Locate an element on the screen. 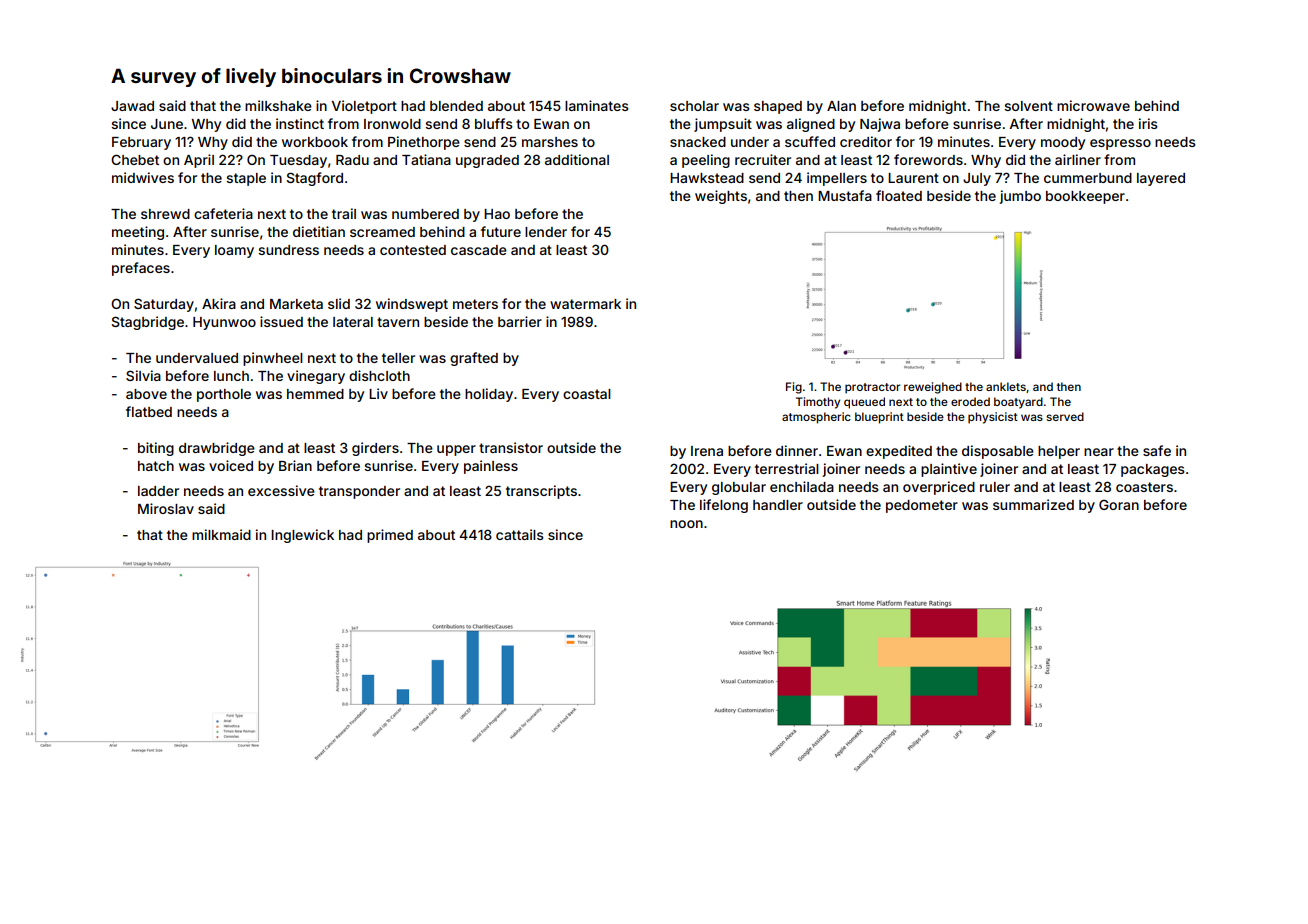 The width and height of the screenshot is (1308, 924). milkshake is located at coordinates (278, 105).
